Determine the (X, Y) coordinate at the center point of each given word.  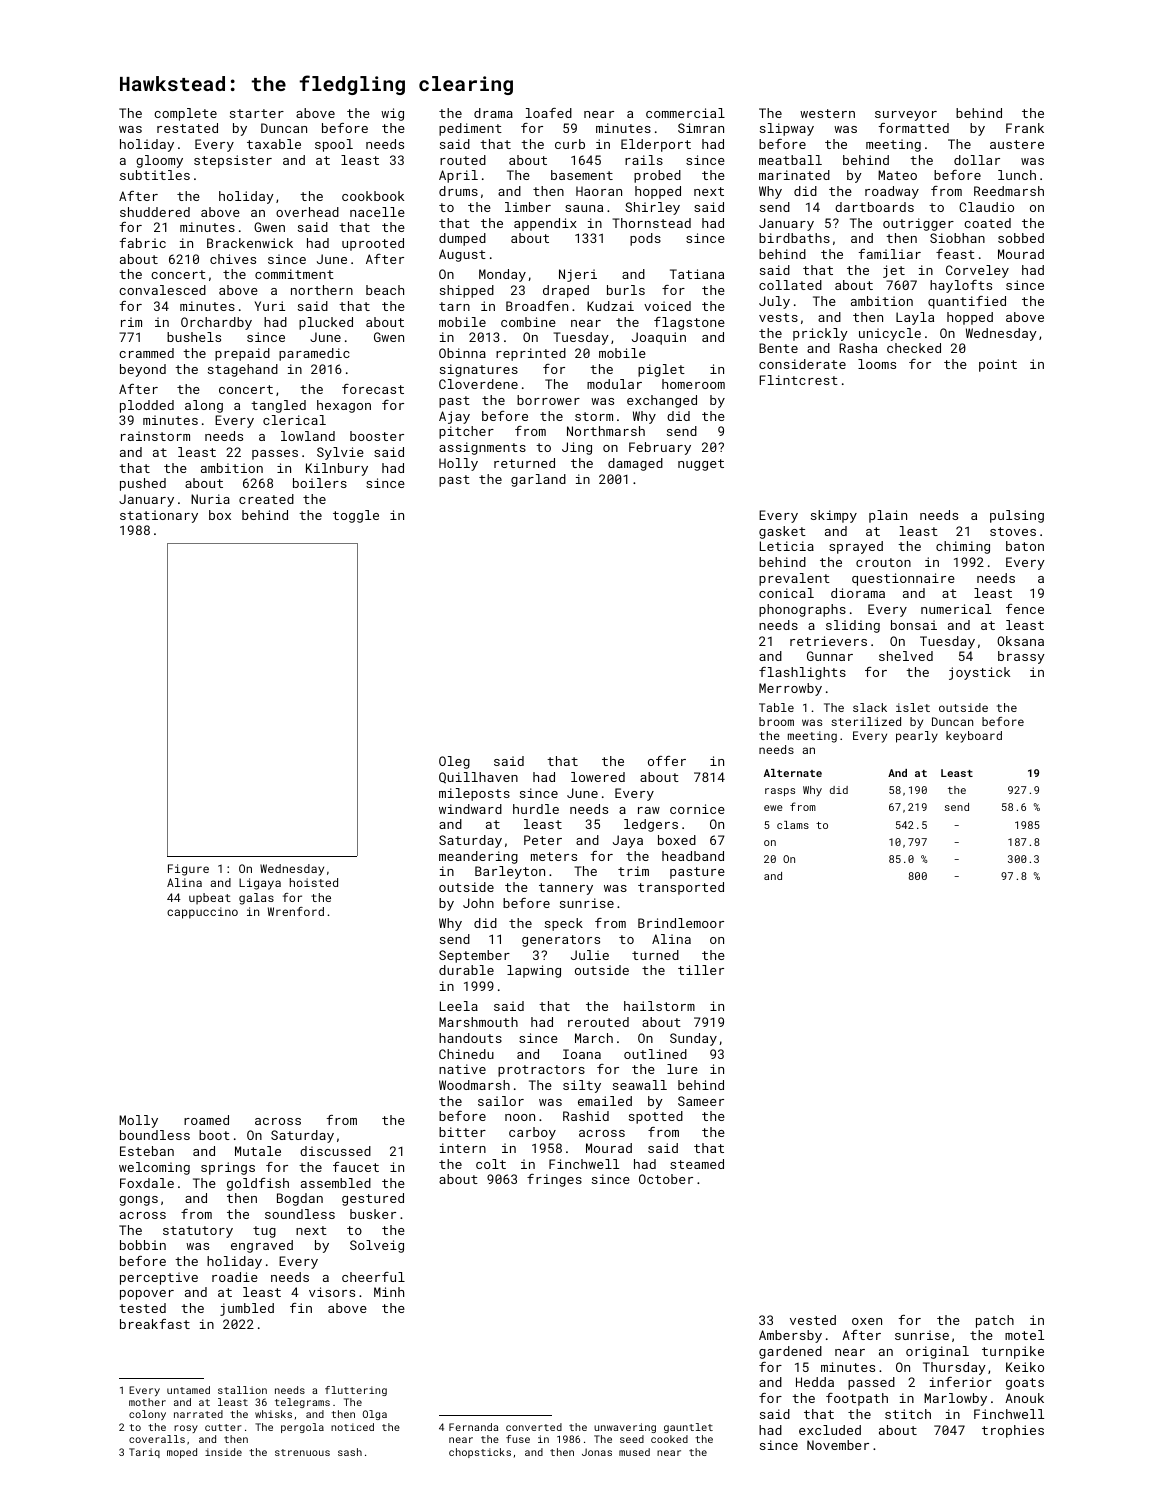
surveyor (906, 116)
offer (667, 761)
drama (493, 113)
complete (185, 114)
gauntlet (688, 1428)
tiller (701, 970)
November (838, 1445)
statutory (198, 1232)
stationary (159, 516)
